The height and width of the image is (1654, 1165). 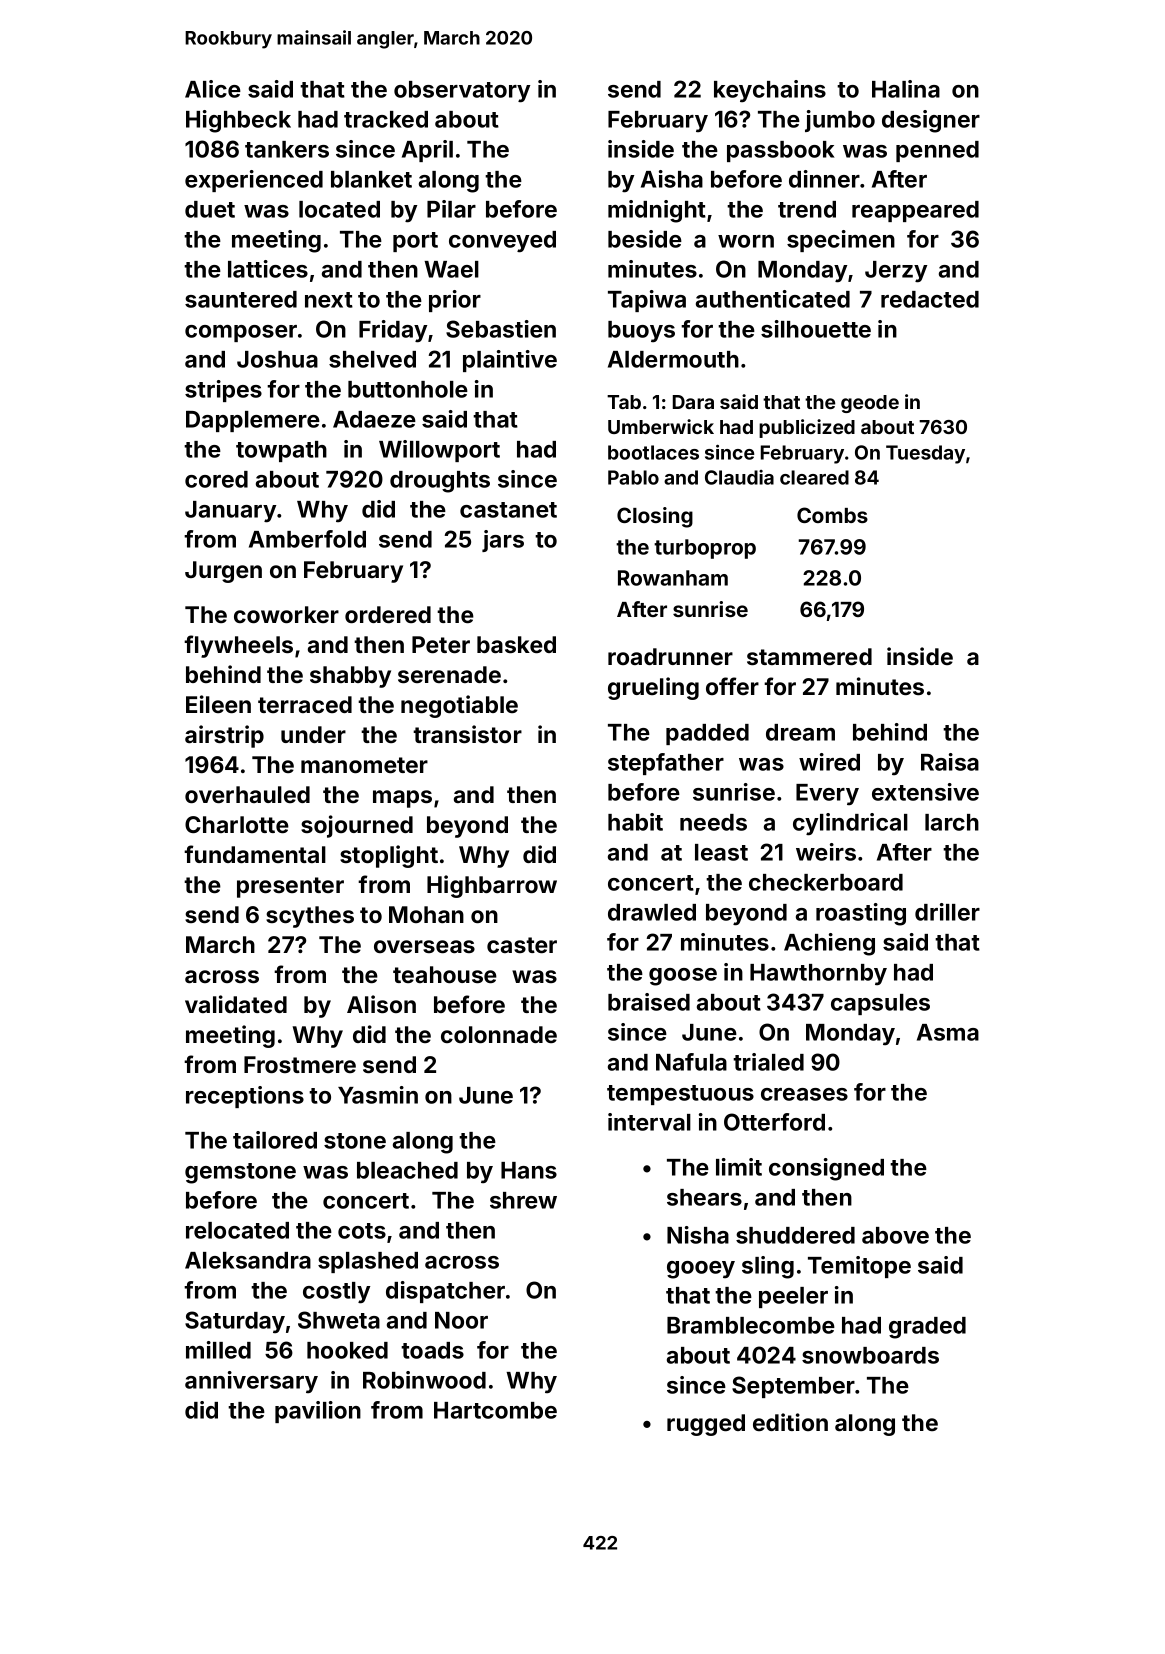 I want to click on Rowanham, so click(x=673, y=578).
